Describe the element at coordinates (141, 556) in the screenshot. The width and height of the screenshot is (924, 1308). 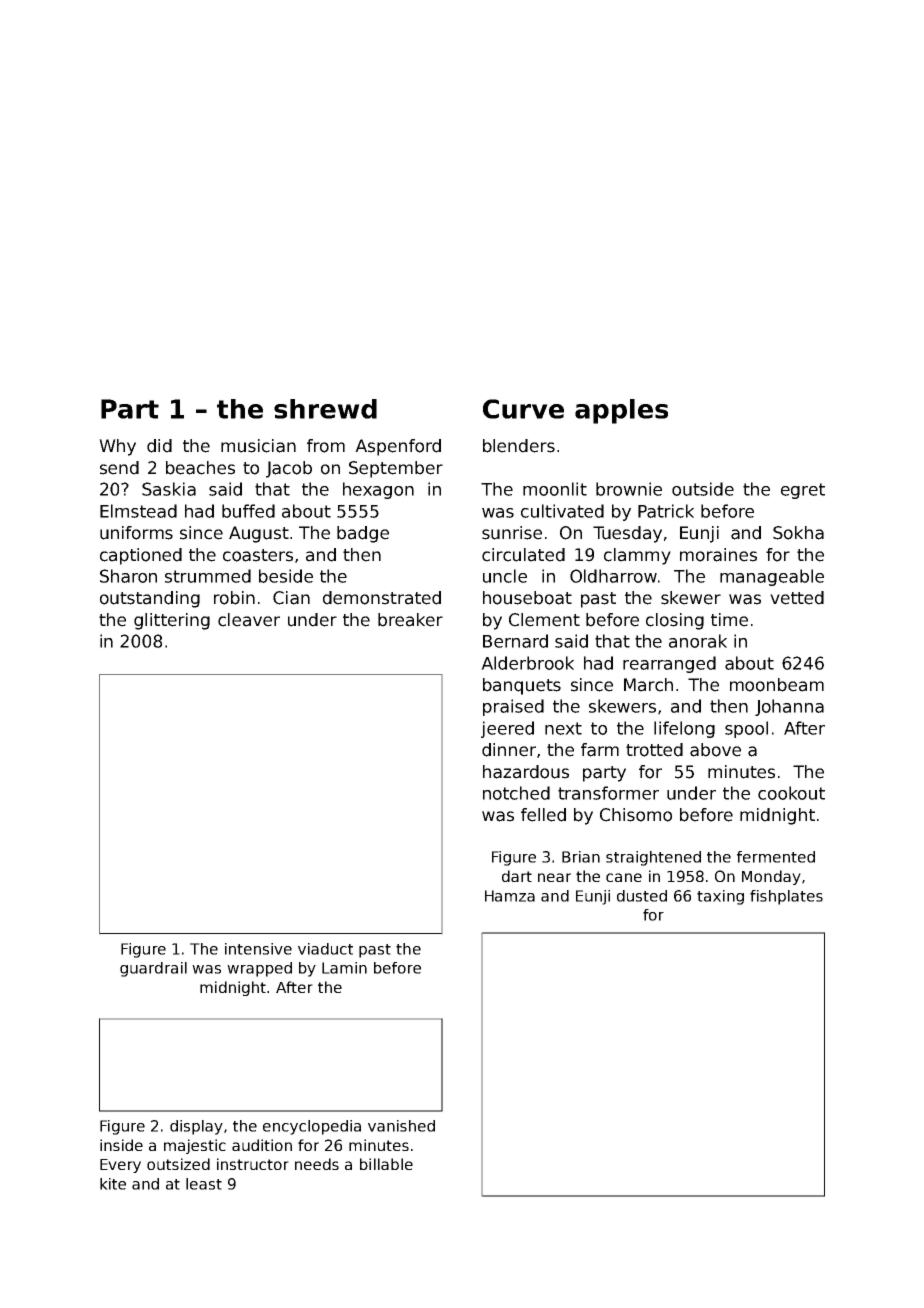
I see `captioned` at that location.
